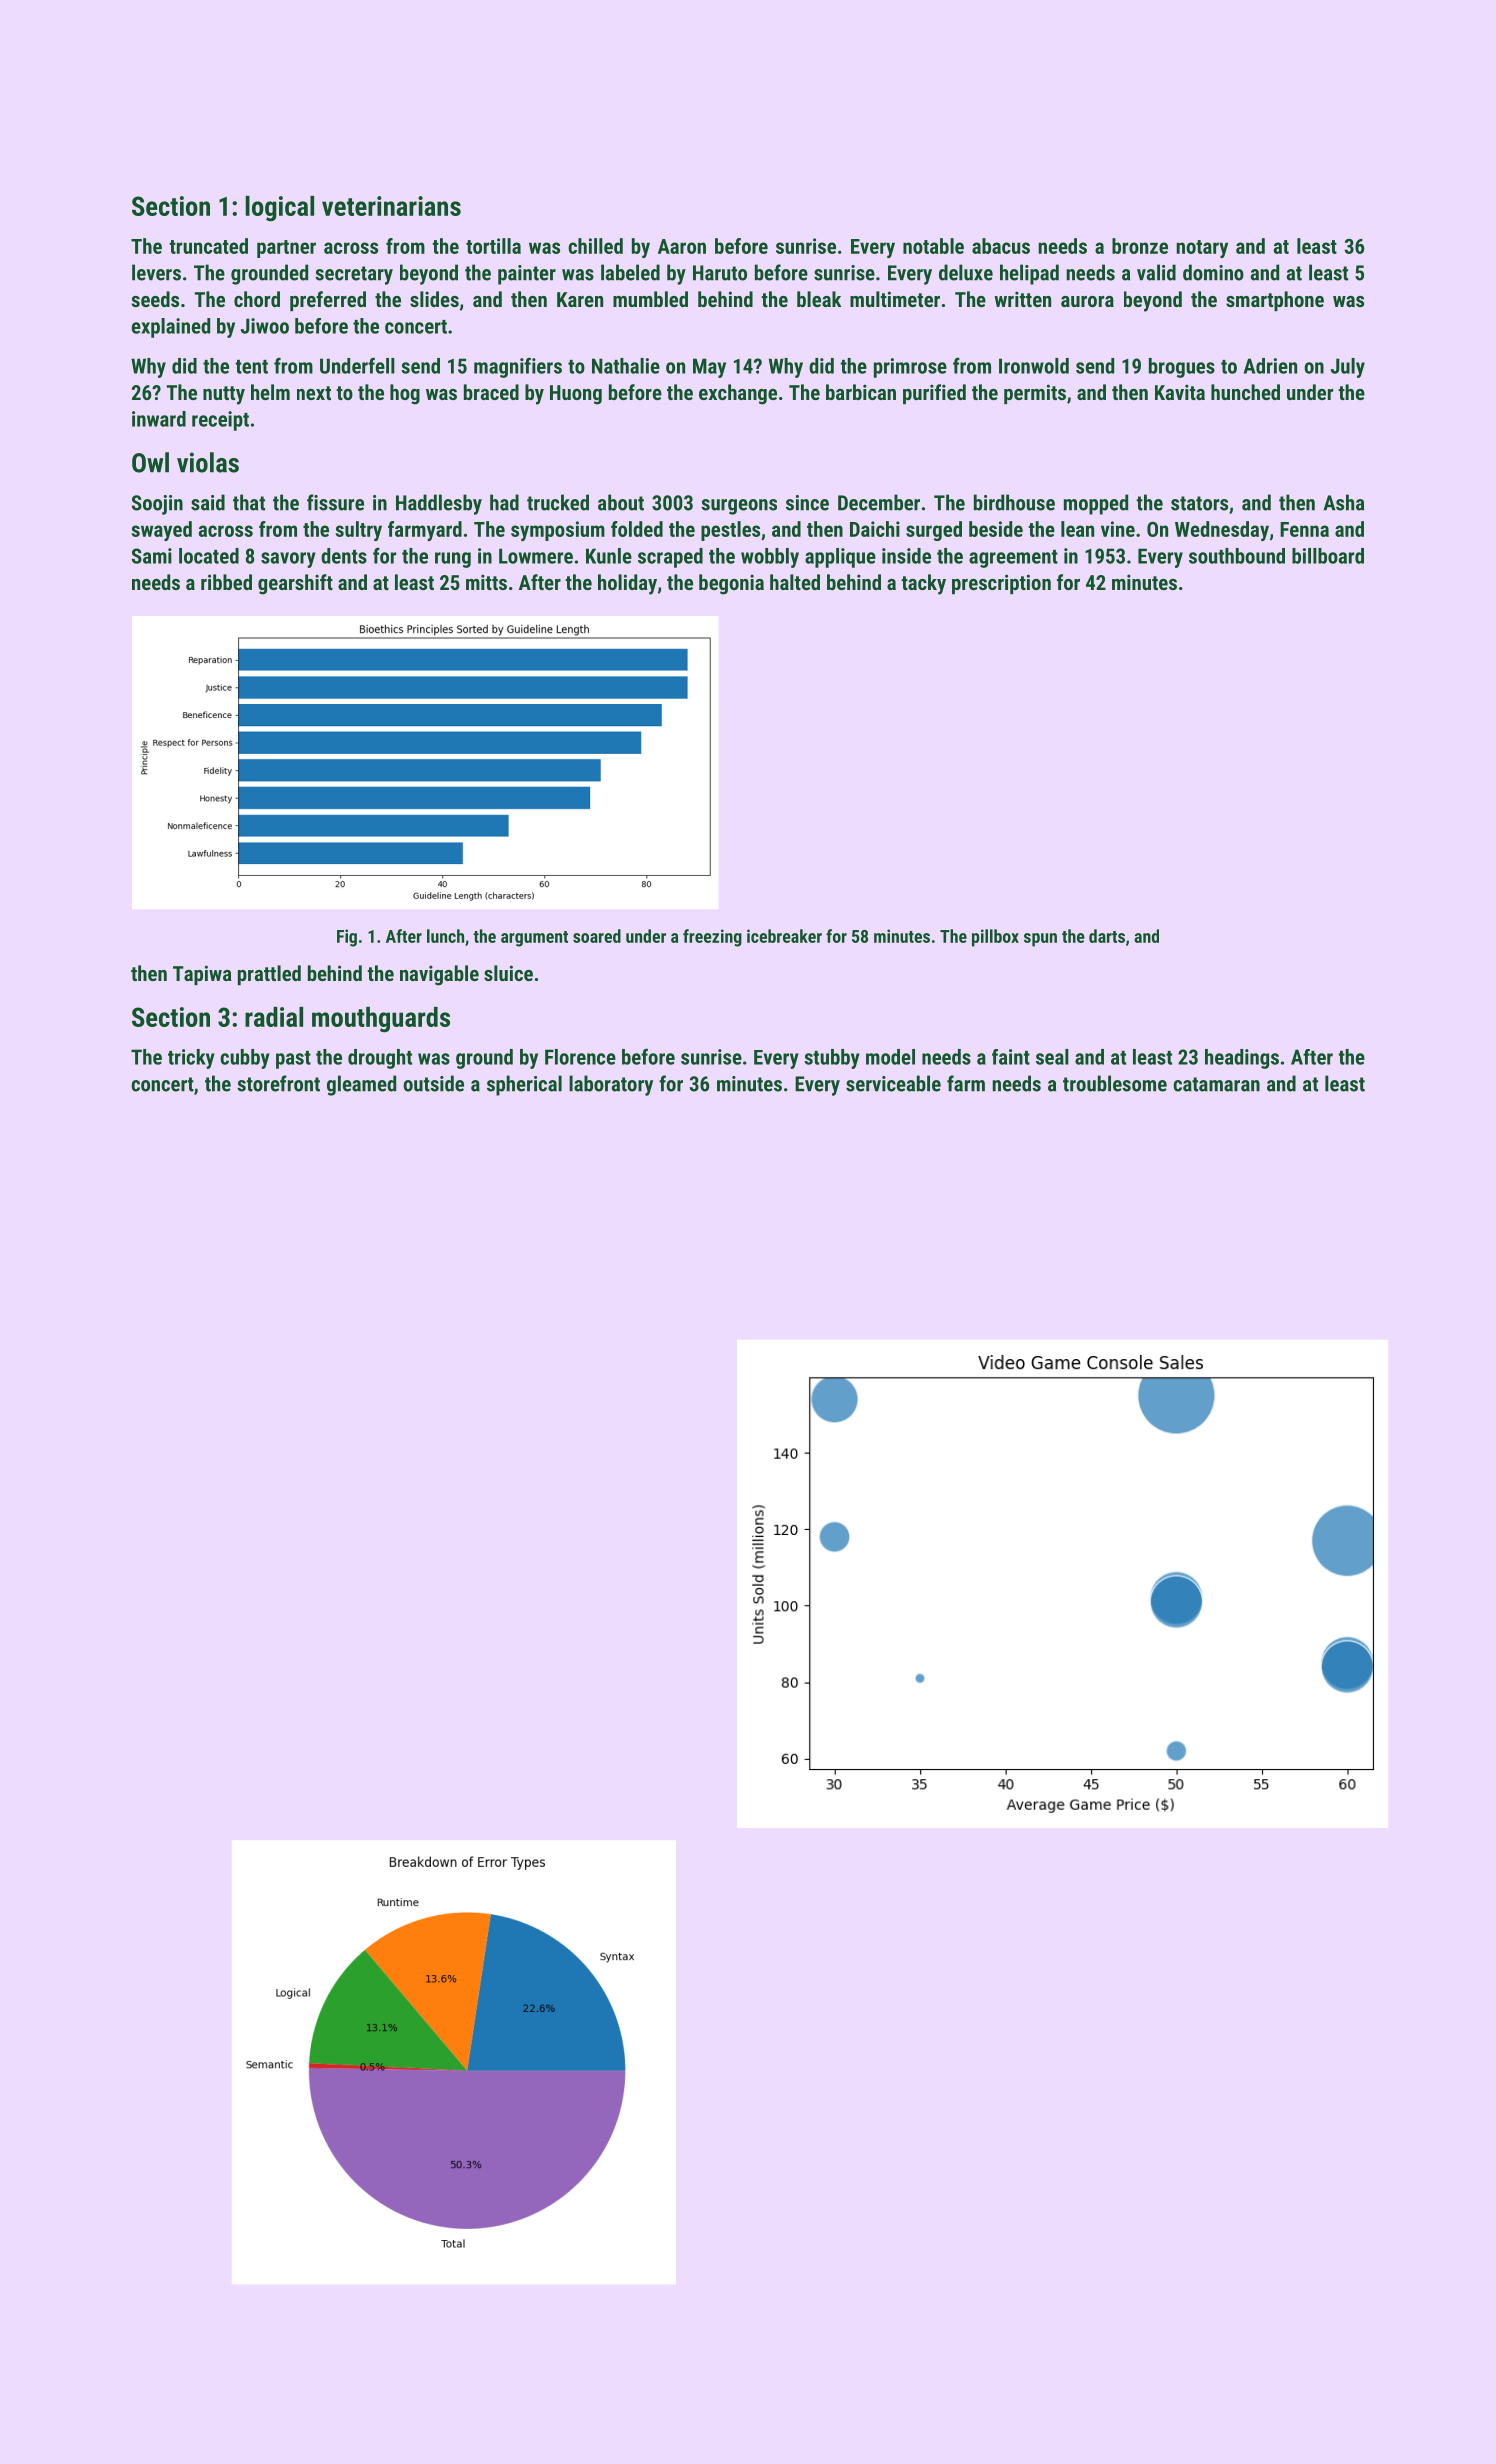 This image has width=1496, height=2464. I want to click on laboratory, so click(611, 1085).
